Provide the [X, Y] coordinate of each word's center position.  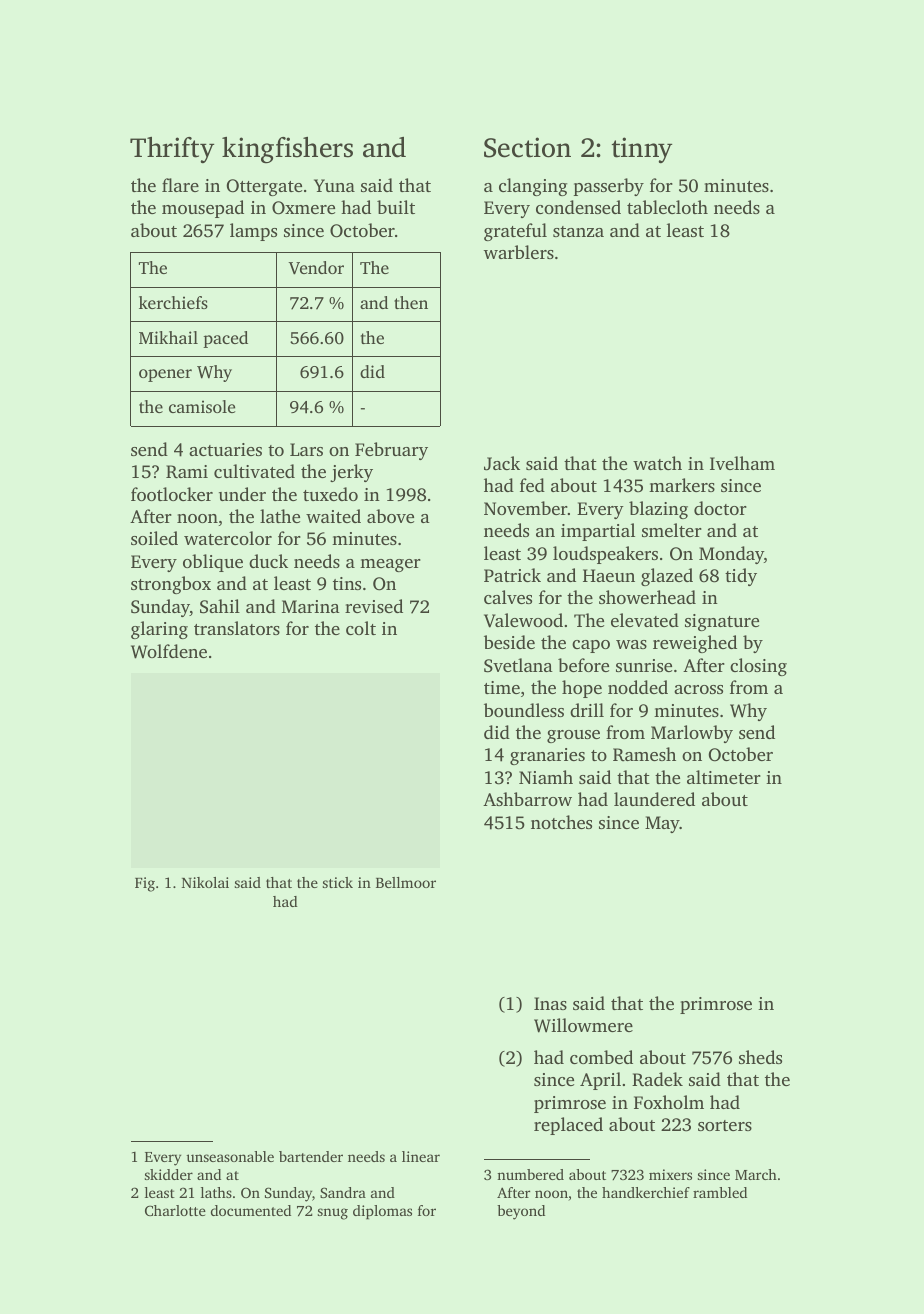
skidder [169, 1174]
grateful [515, 232]
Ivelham [742, 463]
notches [561, 822]
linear [421, 1156]
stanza [578, 231]
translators [237, 628]
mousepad [203, 209]
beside [509, 642]
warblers [519, 252]
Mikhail [168, 337]
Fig [145, 884]
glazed [667, 577]
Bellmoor [406, 882]
